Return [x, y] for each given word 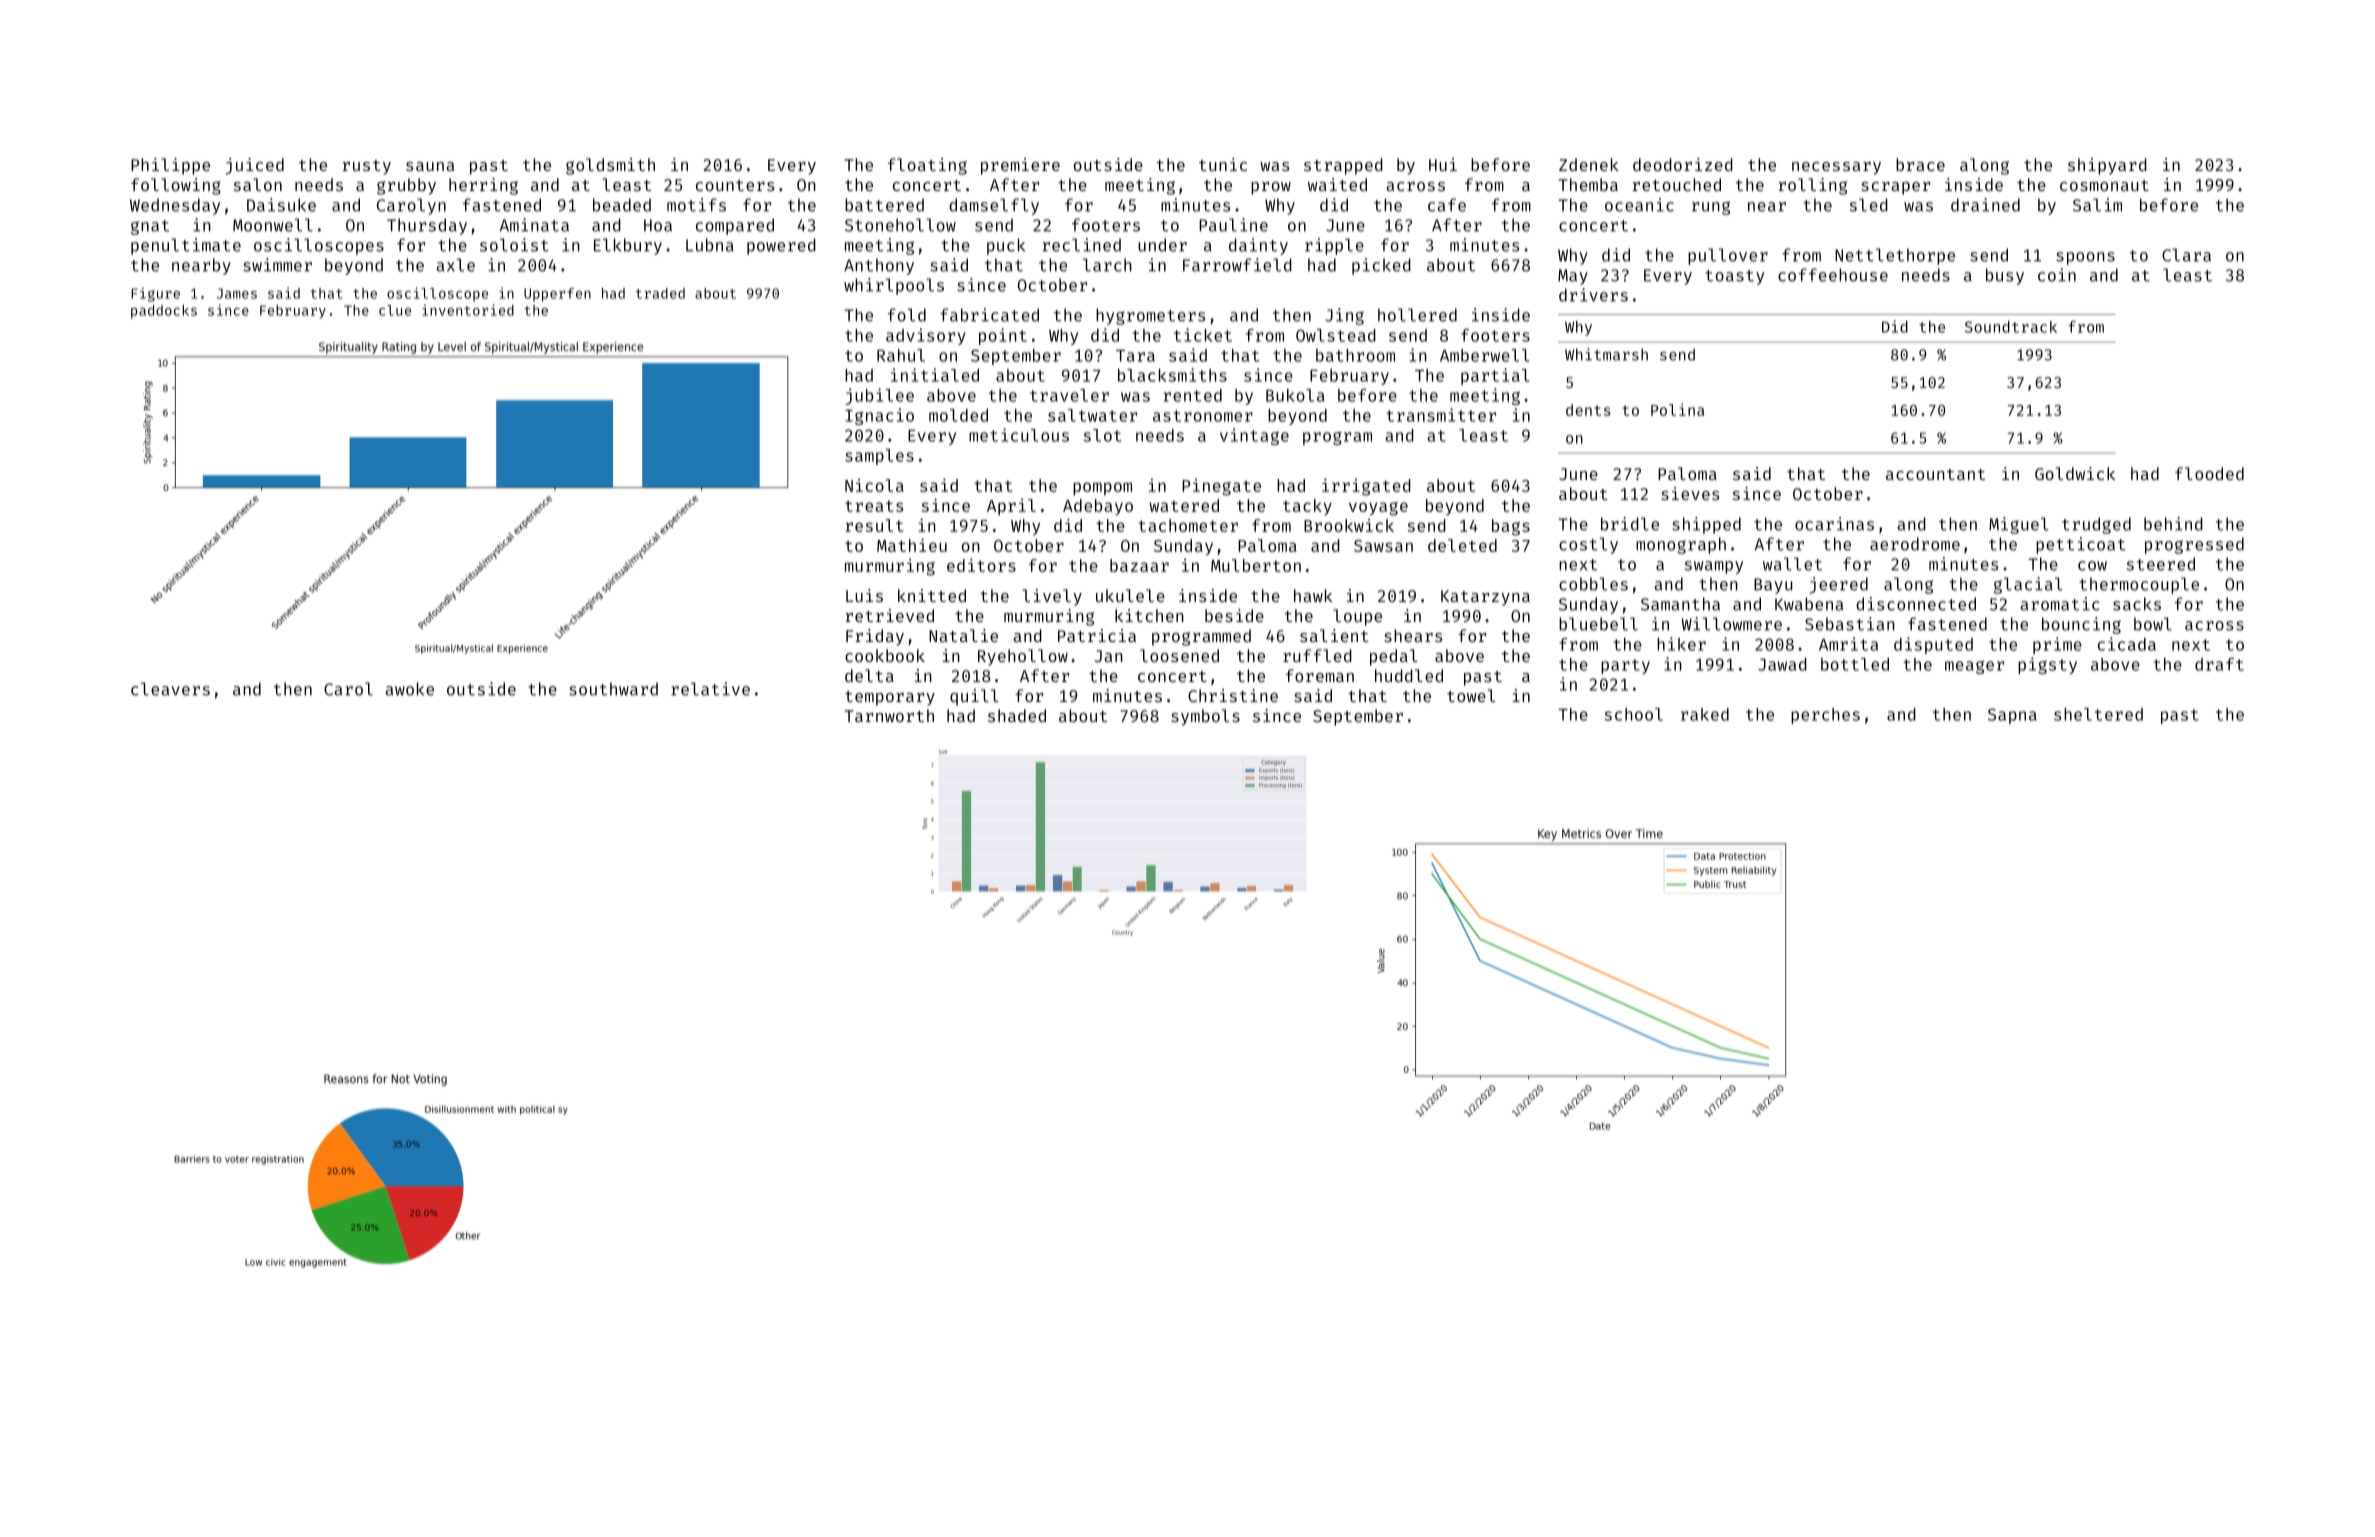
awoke [409, 689]
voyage [1378, 509]
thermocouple [2139, 585]
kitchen [1149, 615]
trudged [2096, 525]
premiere [1020, 166]
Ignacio [880, 416]
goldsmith [610, 166]
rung [1711, 208]
